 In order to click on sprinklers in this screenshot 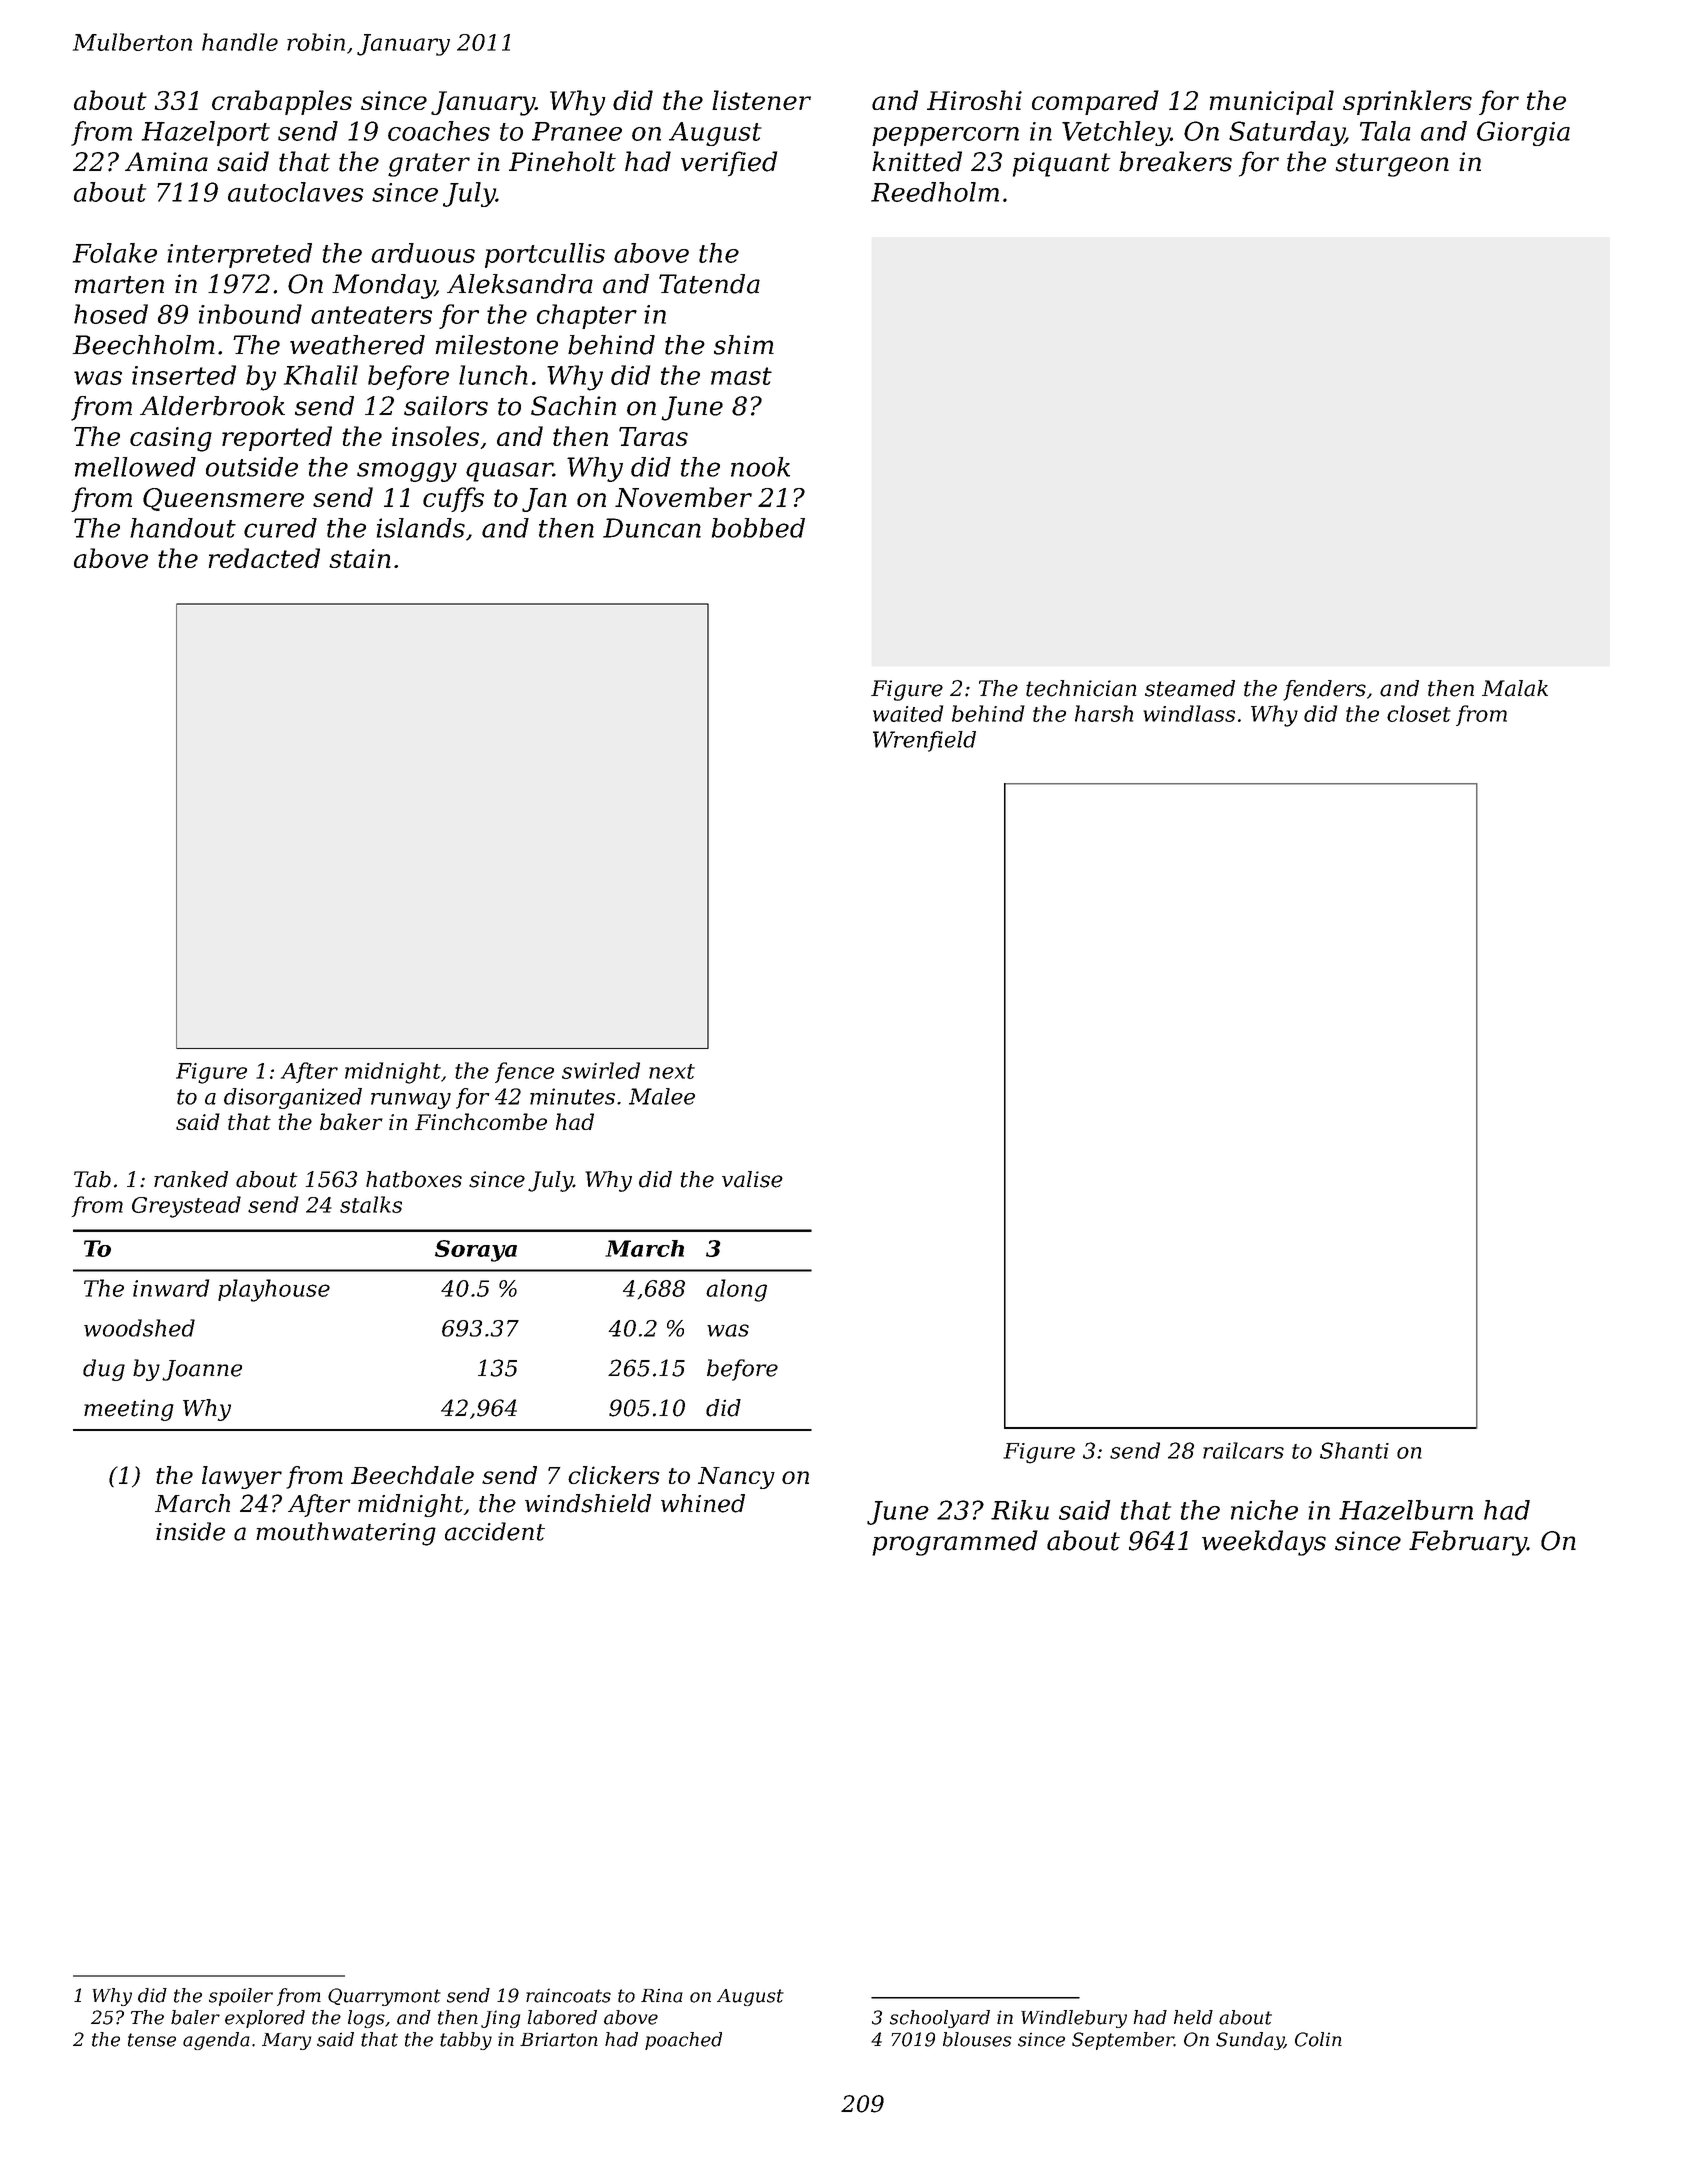, I will do `click(1407, 102)`.
